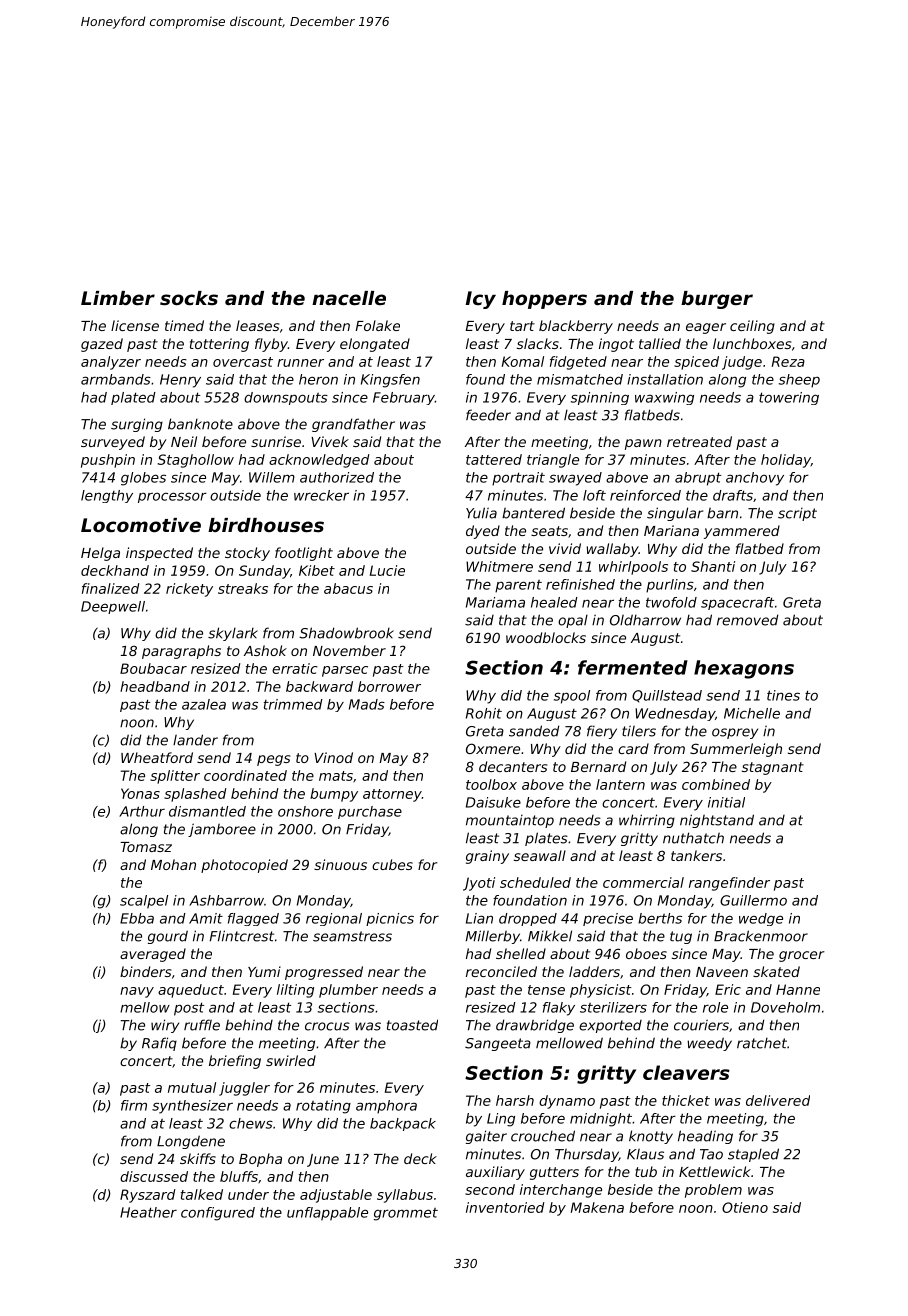  What do you see at coordinates (233, 634) in the image?
I see `skylark` at bounding box center [233, 634].
